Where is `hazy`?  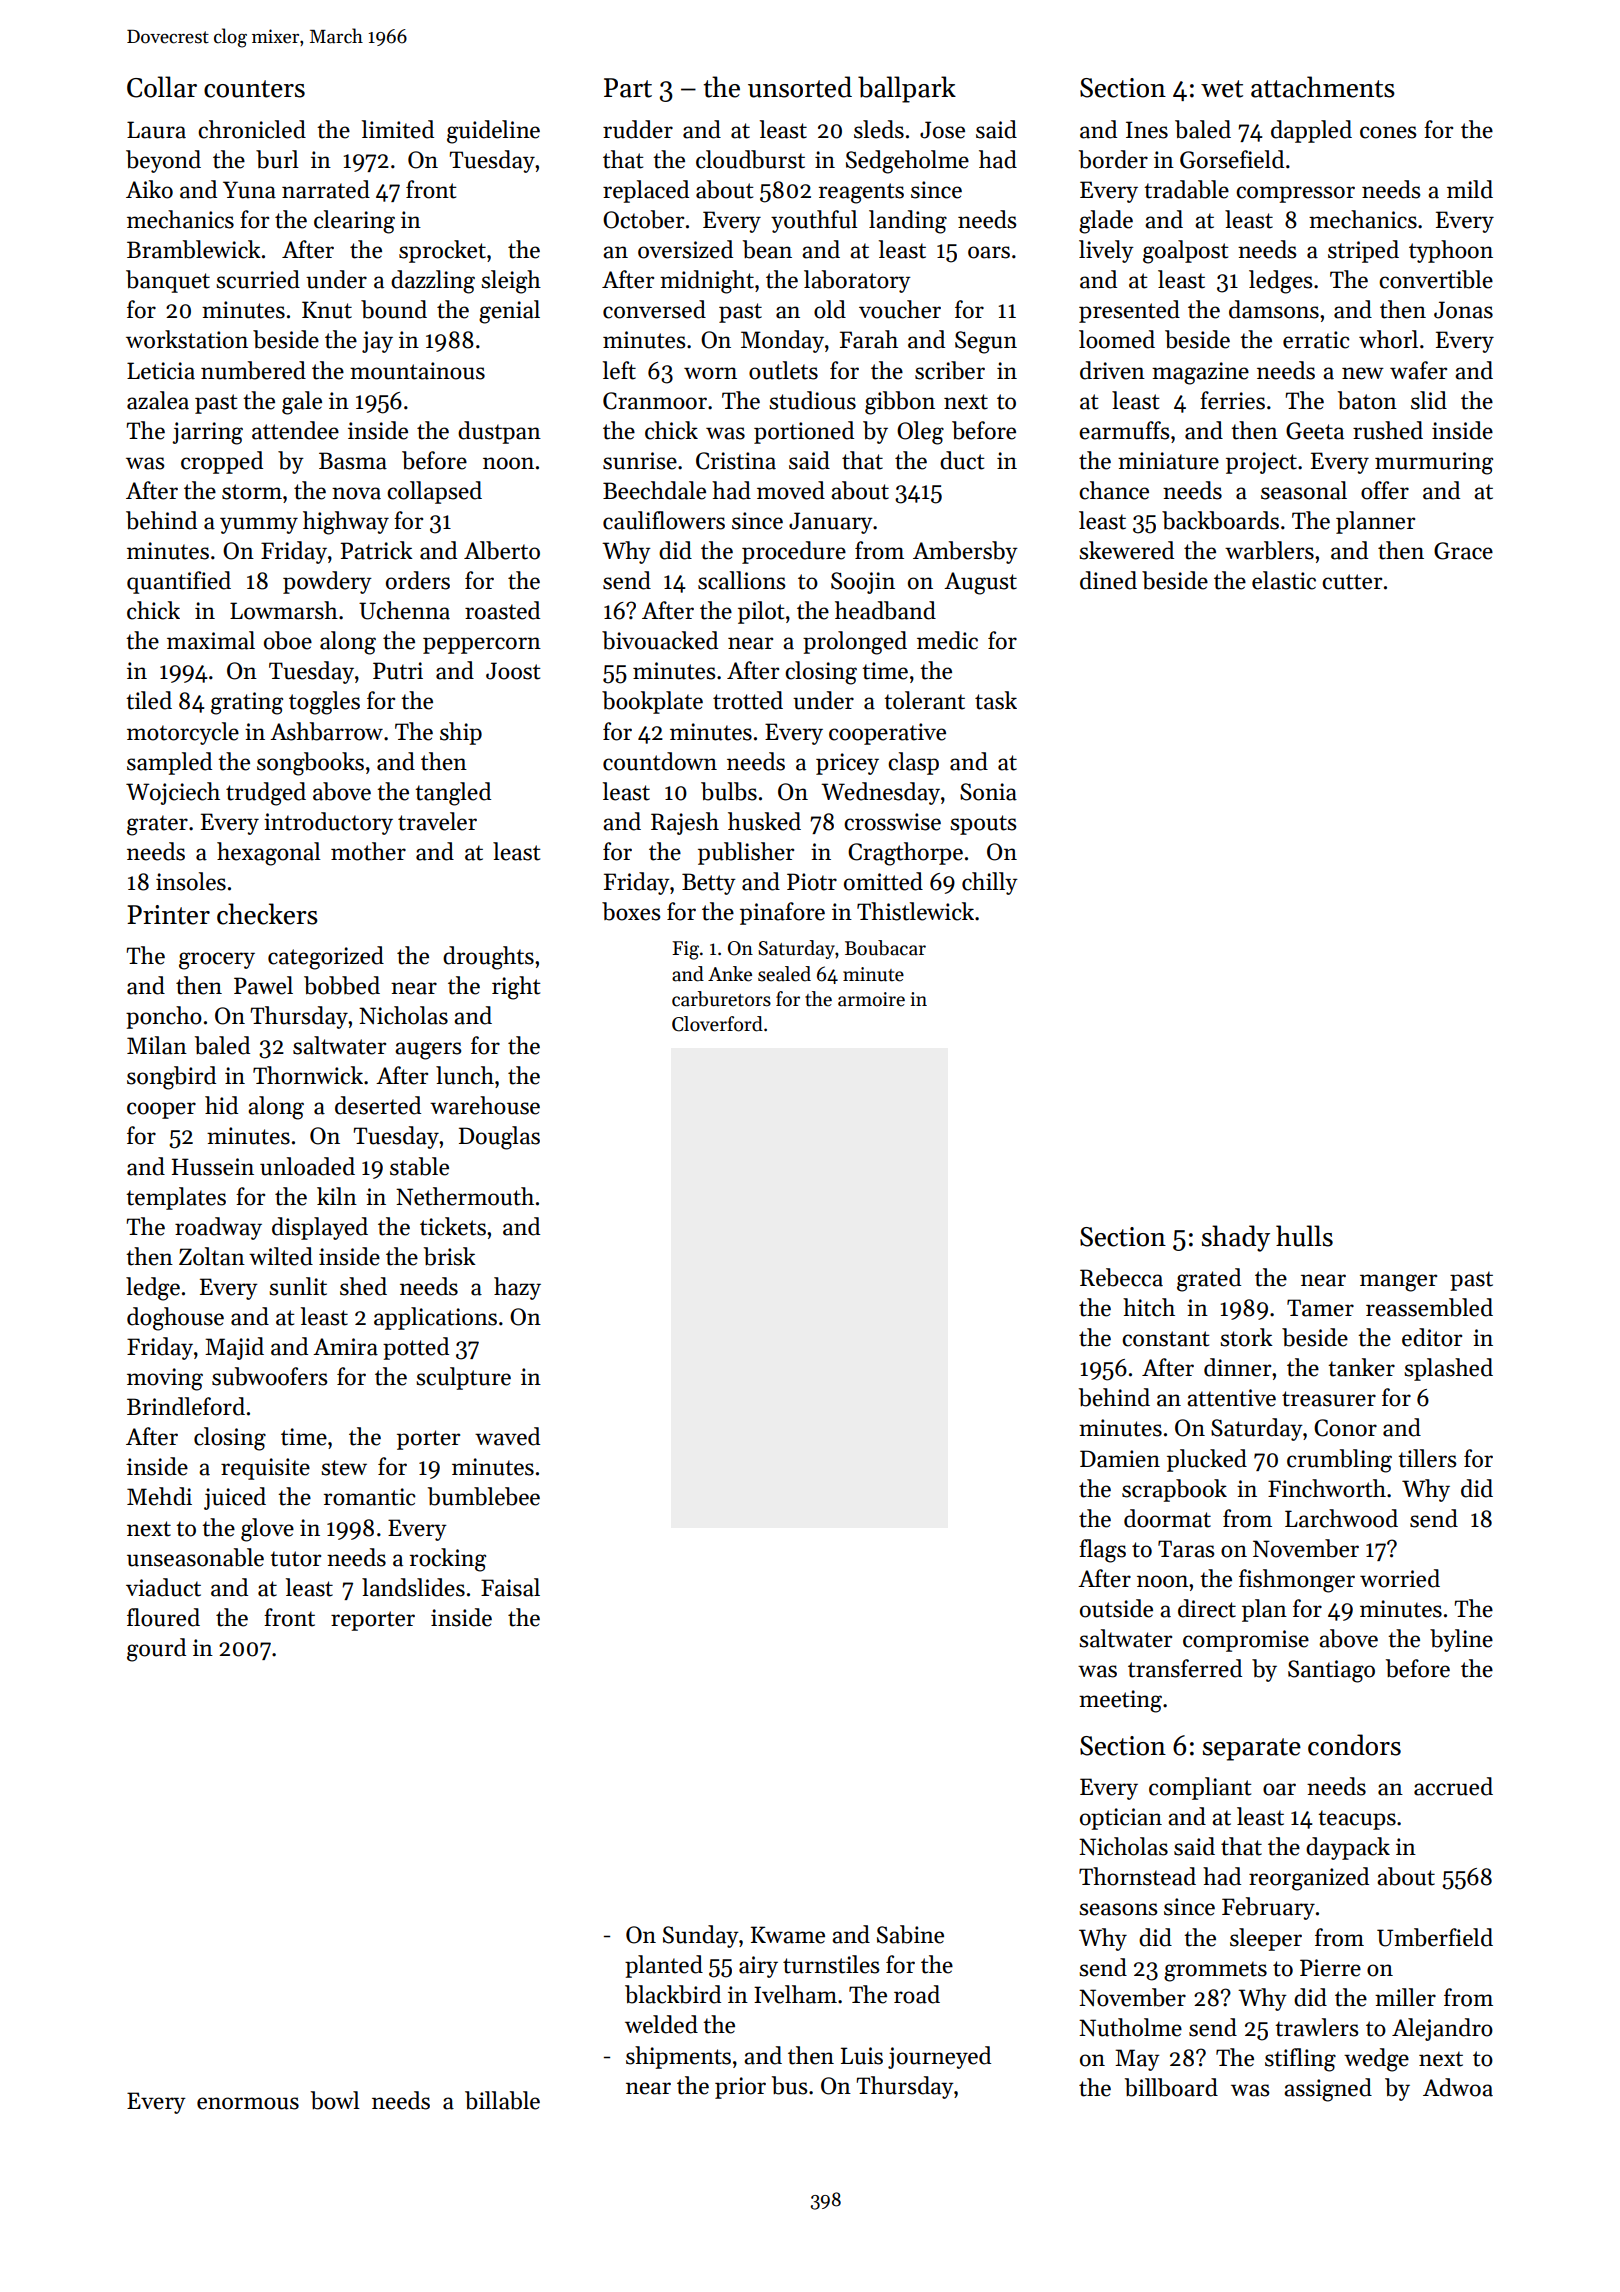
hazy is located at coordinates (517, 1288).
